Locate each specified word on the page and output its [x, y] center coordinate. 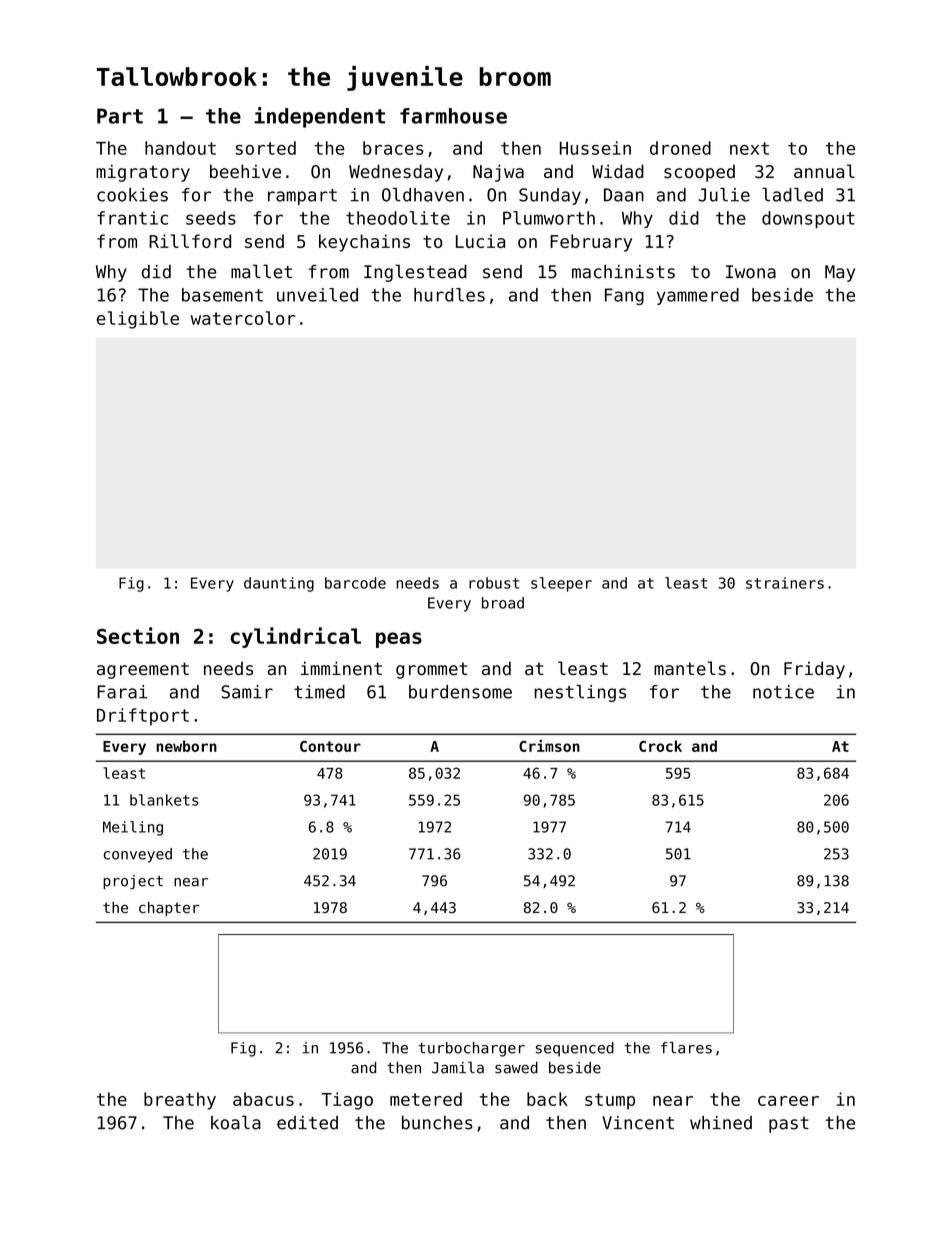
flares [686, 1048]
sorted [266, 148]
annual [824, 171]
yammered [698, 296]
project [133, 882]
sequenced [575, 1049]
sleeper [561, 584]
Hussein [595, 148]
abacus [263, 1099]
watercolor [243, 318]
